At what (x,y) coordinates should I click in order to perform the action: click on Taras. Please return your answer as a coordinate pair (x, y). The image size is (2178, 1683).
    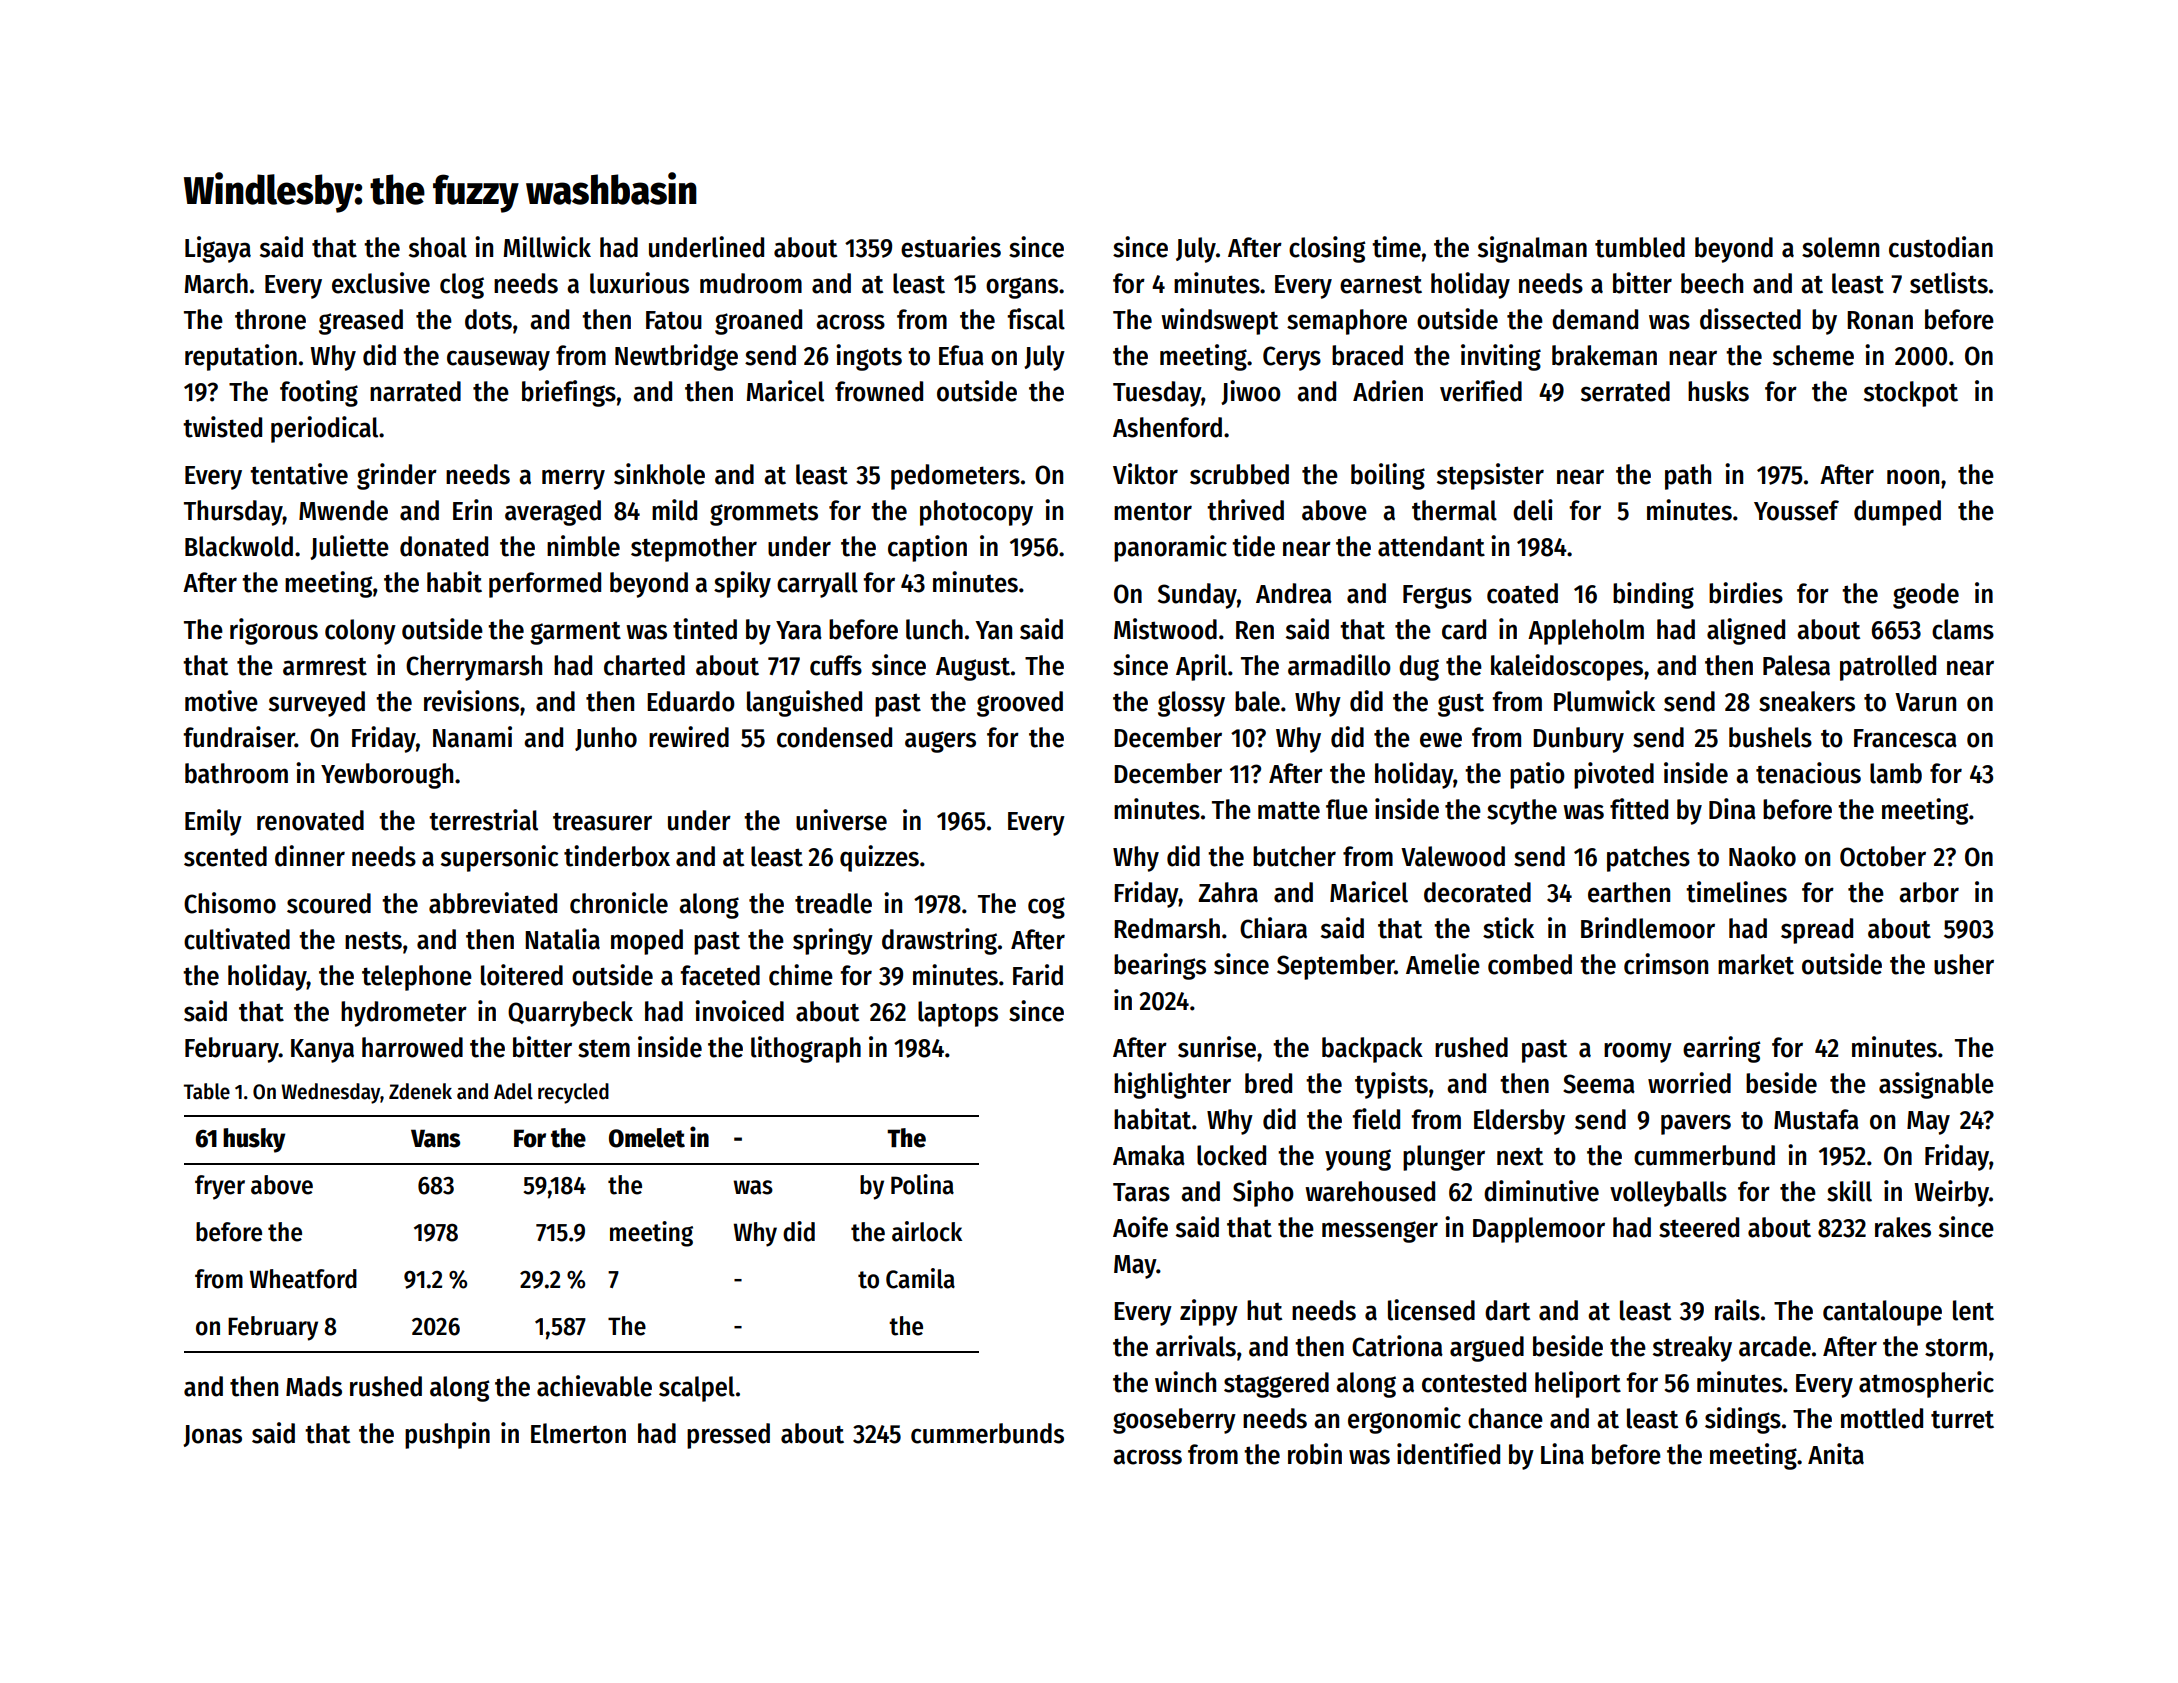
    Looking at the image, I should click on (1141, 1192).
